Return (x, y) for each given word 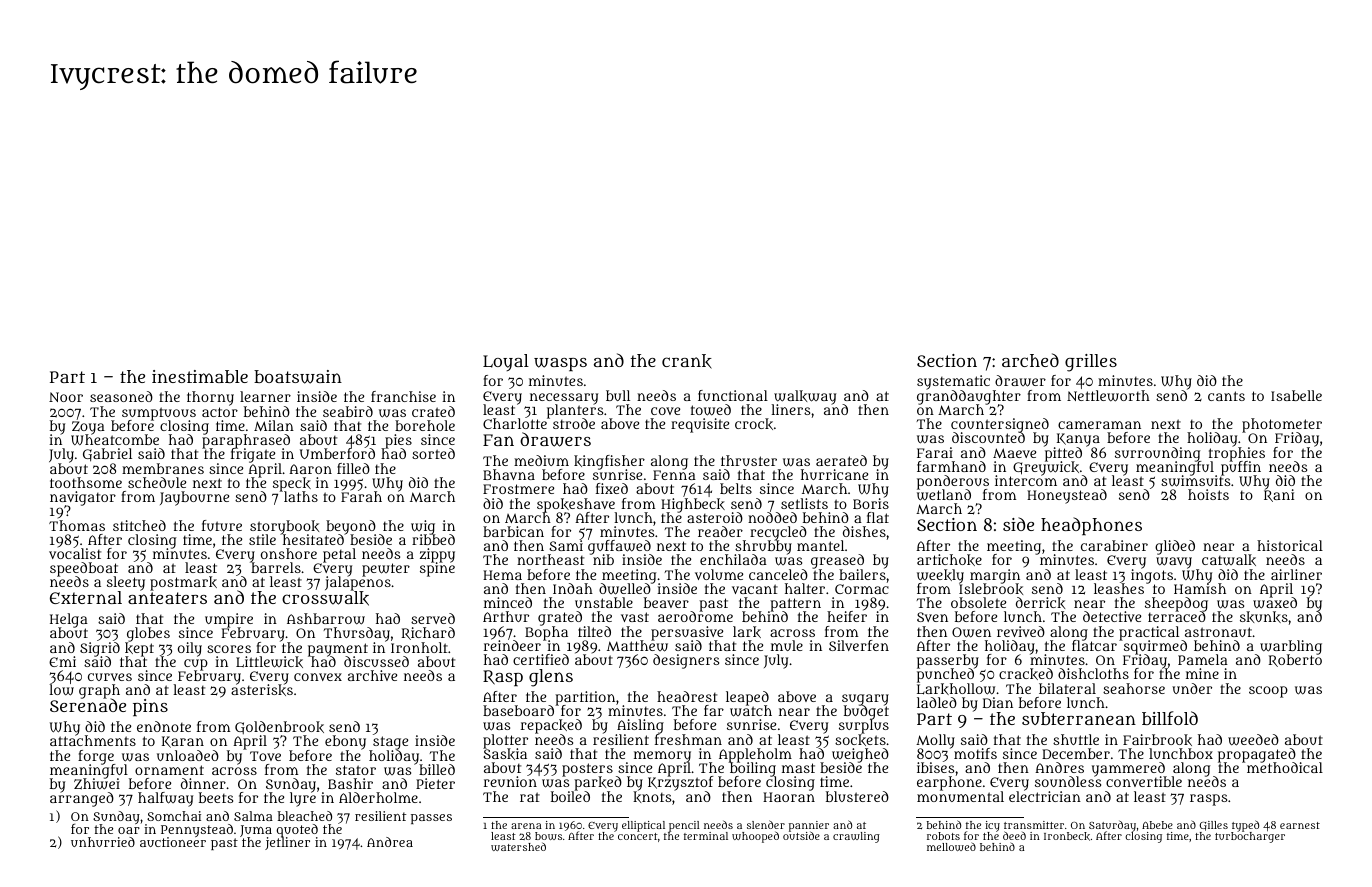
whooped (755, 837)
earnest (1300, 825)
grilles (1091, 363)
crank (687, 361)
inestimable (200, 376)
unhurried (103, 842)
